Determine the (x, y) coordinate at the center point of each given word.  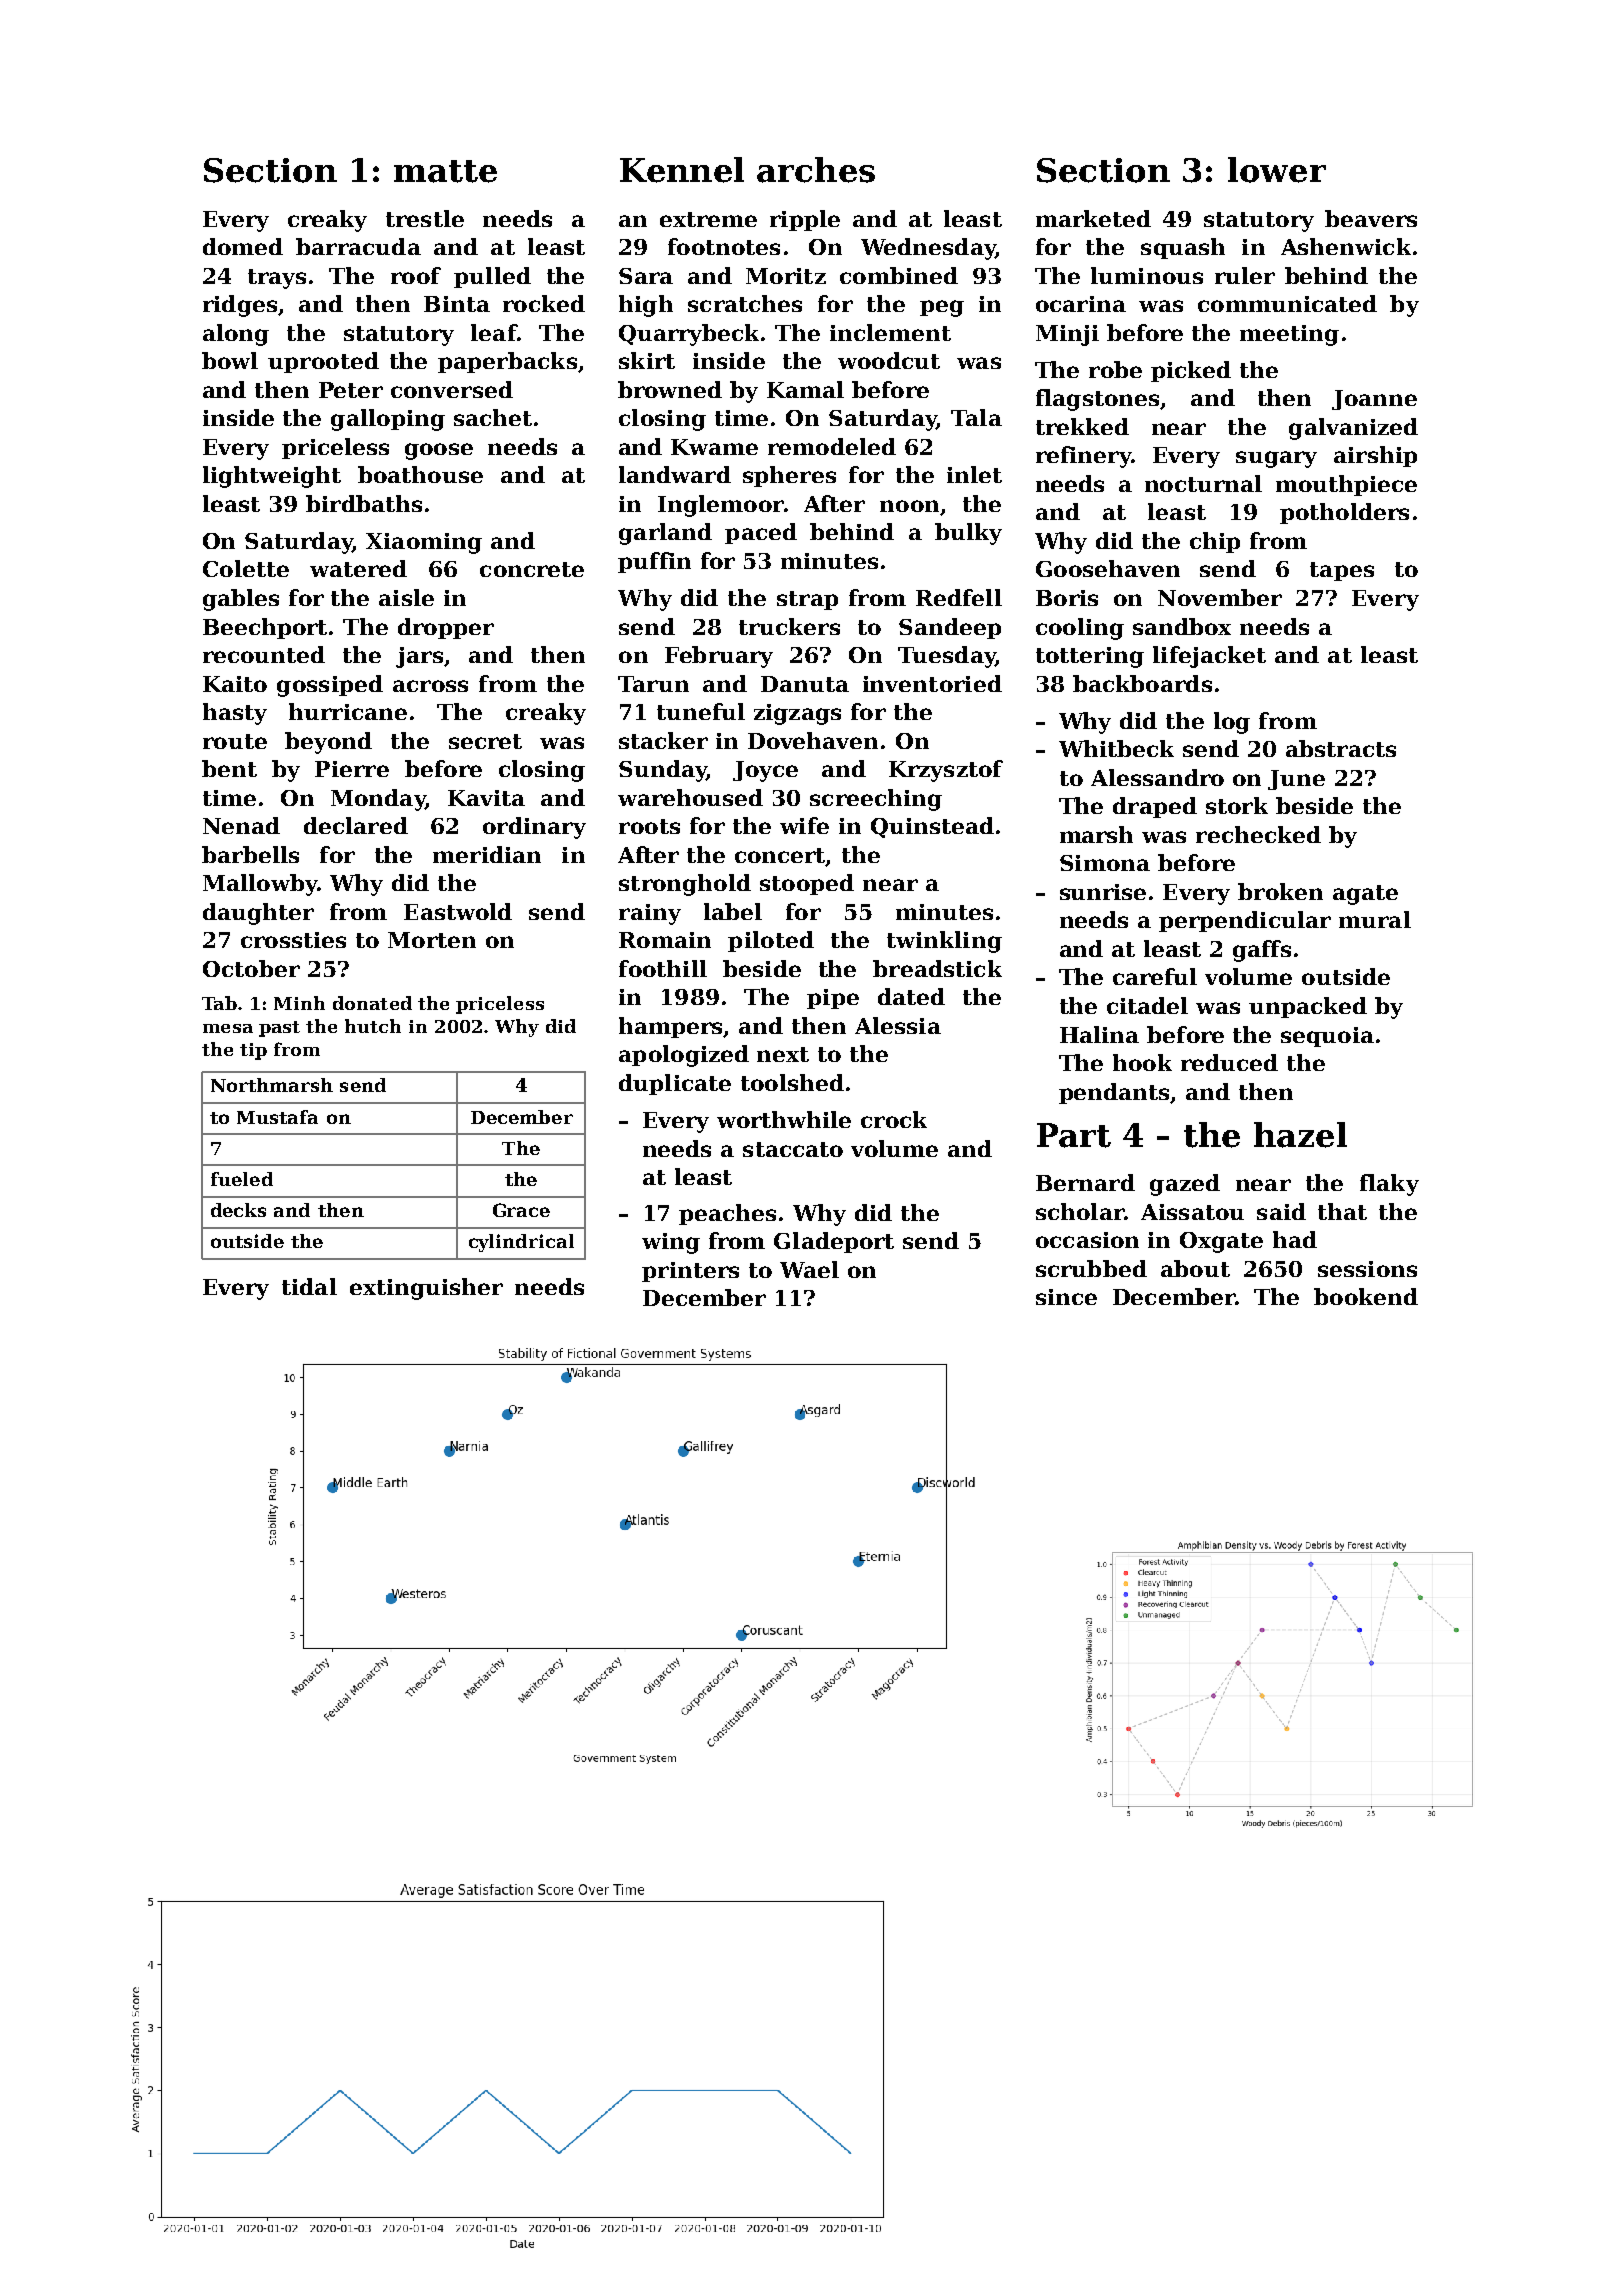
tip (253, 1051)
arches (816, 170)
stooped (807, 884)
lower (1277, 170)
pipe (833, 999)
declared (356, 825)
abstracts (1341, 748)
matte (445, 171)
